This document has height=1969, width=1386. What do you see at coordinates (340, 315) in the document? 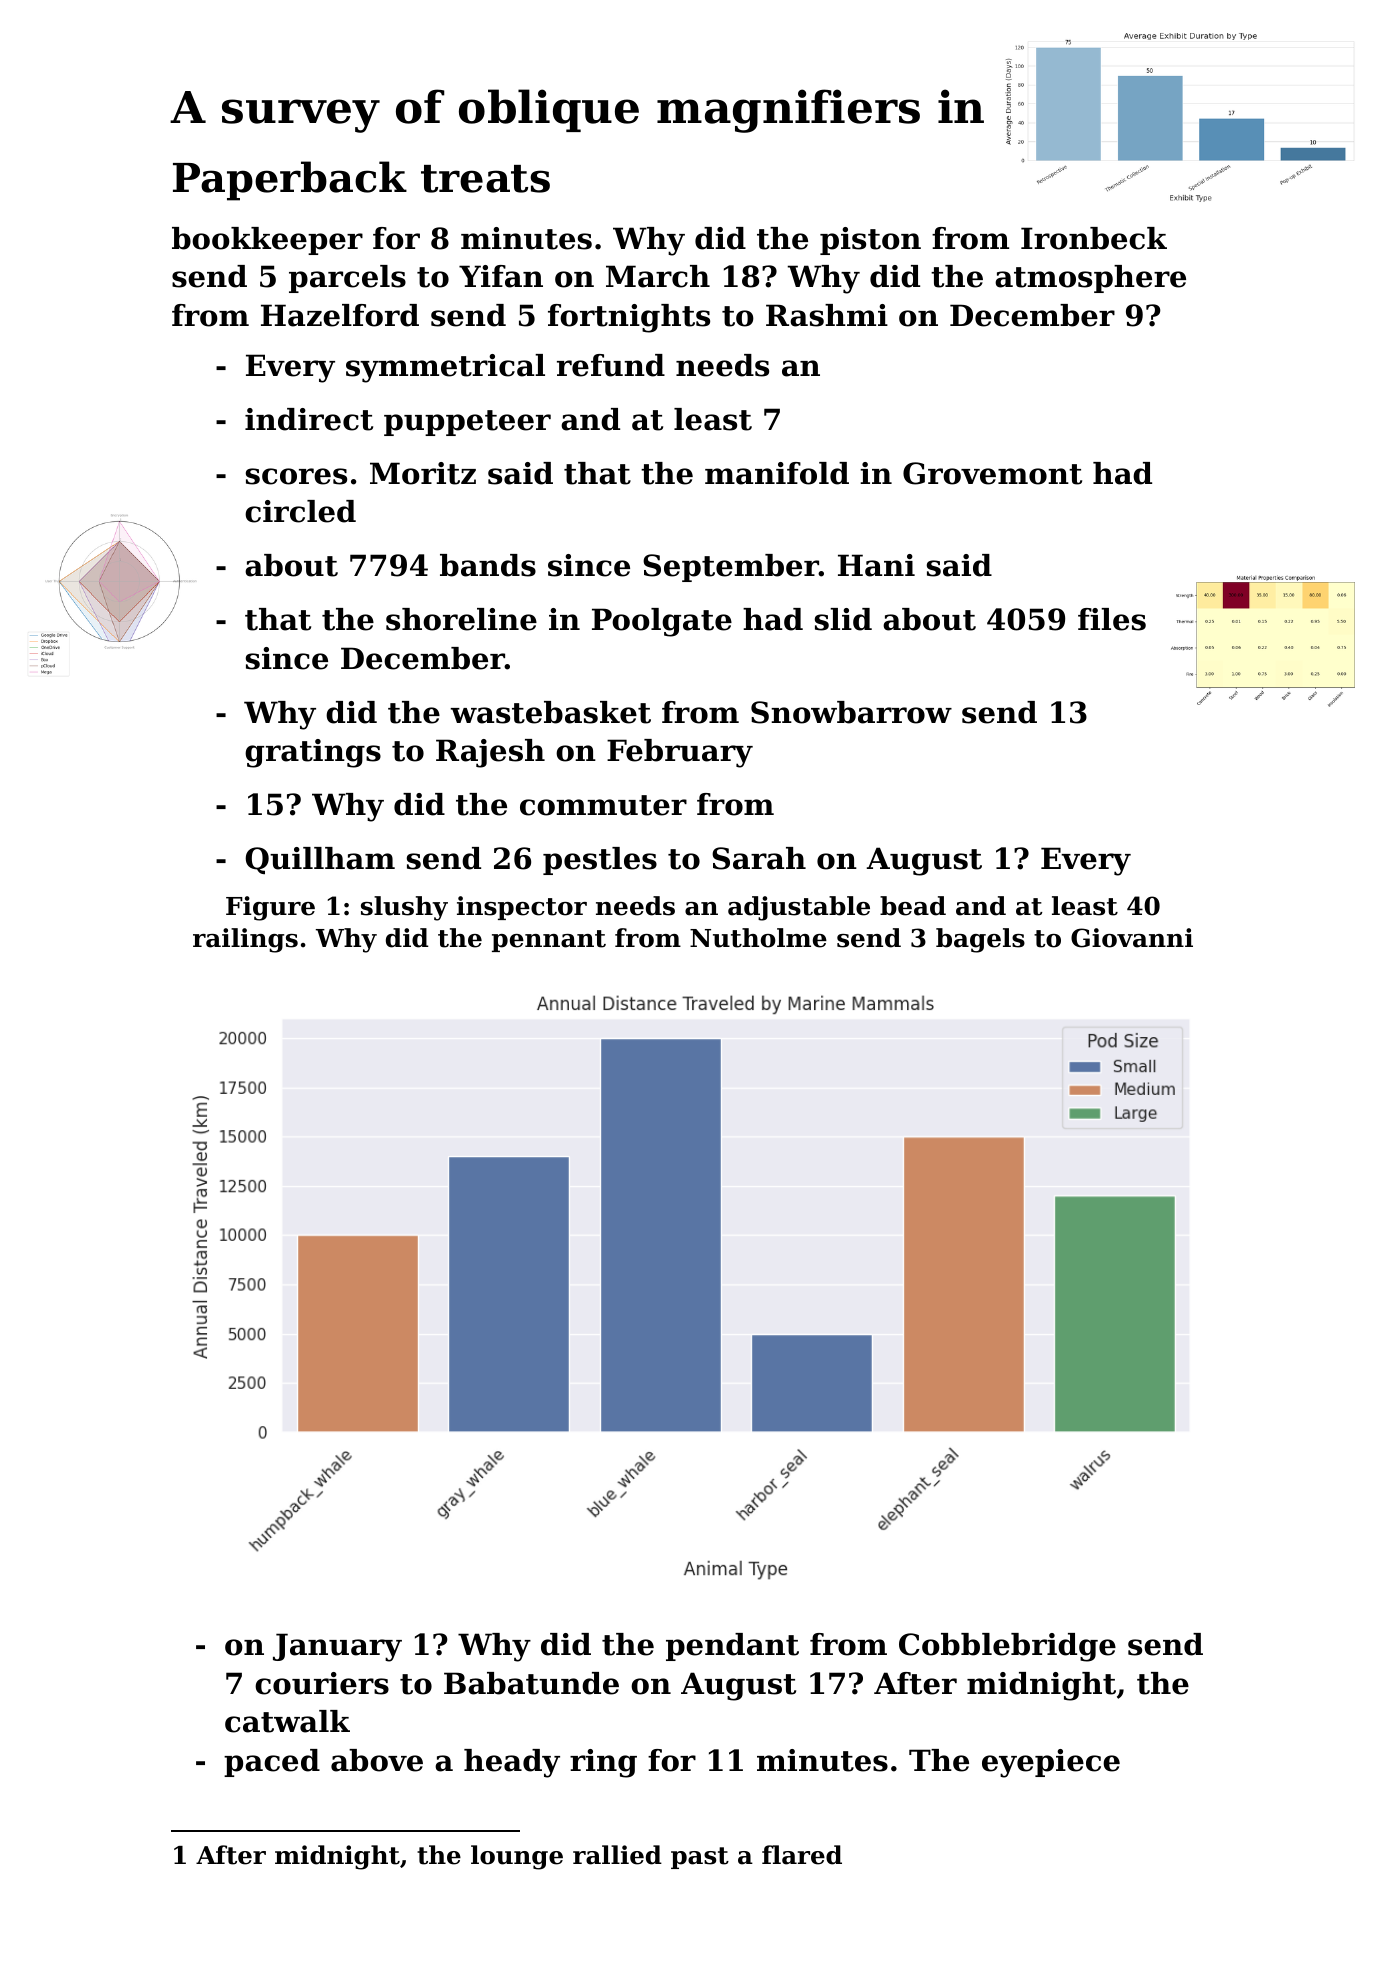
I see `Hazelford` at bounding box center [340, 315].
